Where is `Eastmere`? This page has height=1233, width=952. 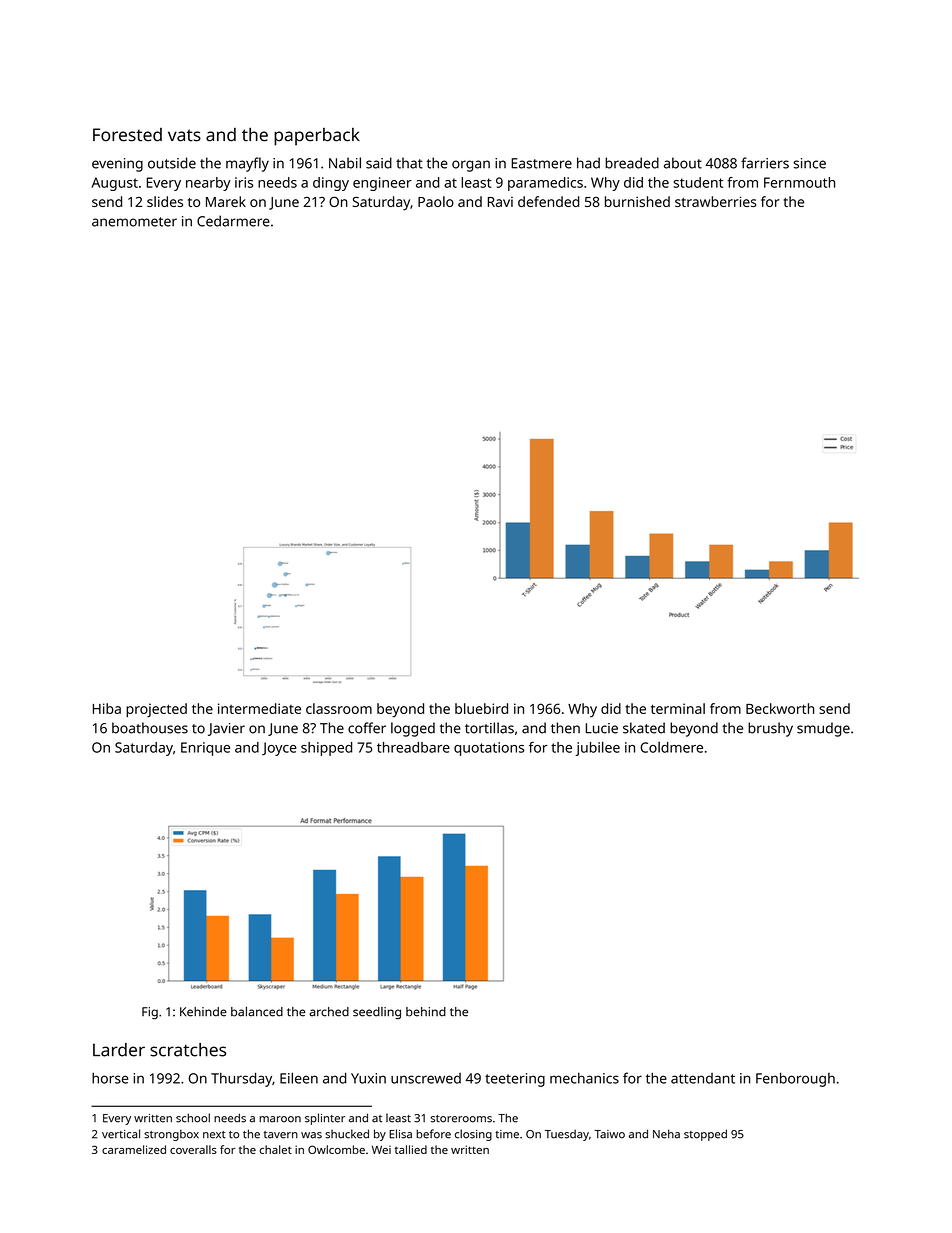 Eastmere is located at coordinates (541, 163).
